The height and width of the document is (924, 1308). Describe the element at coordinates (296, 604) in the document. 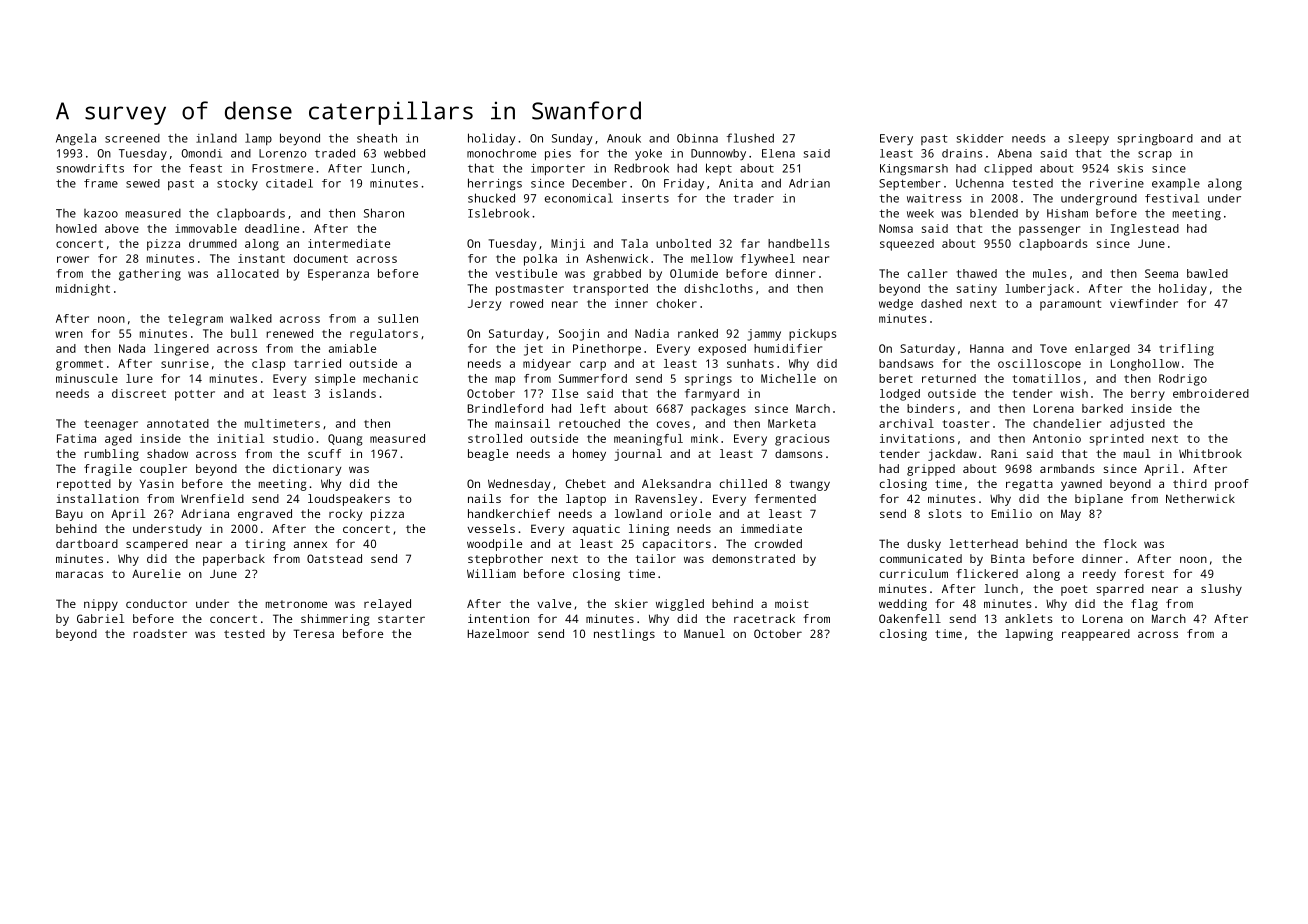

I see `metronome` at that location.
